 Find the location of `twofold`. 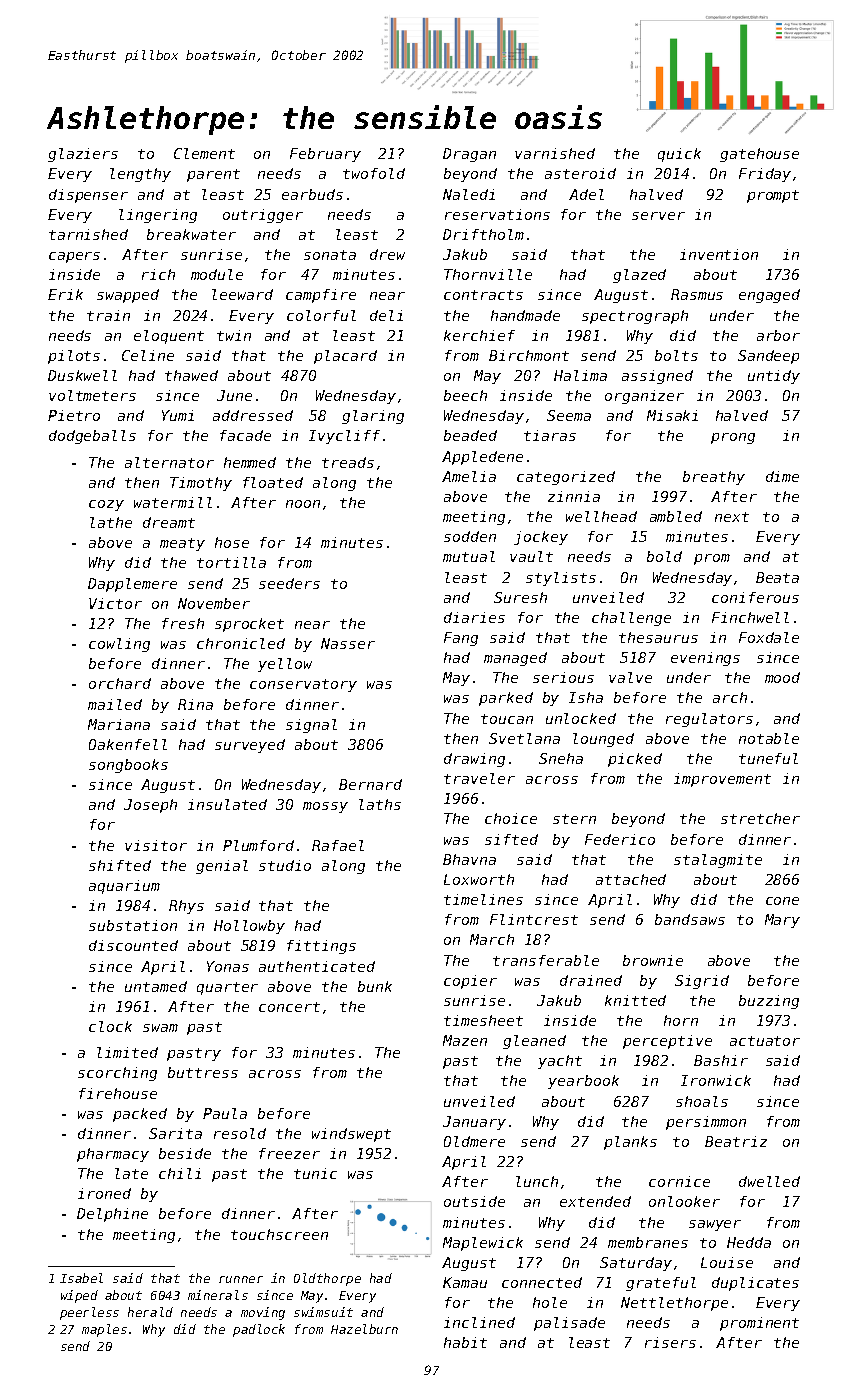

twofold is located at coordinates (374, 173).
